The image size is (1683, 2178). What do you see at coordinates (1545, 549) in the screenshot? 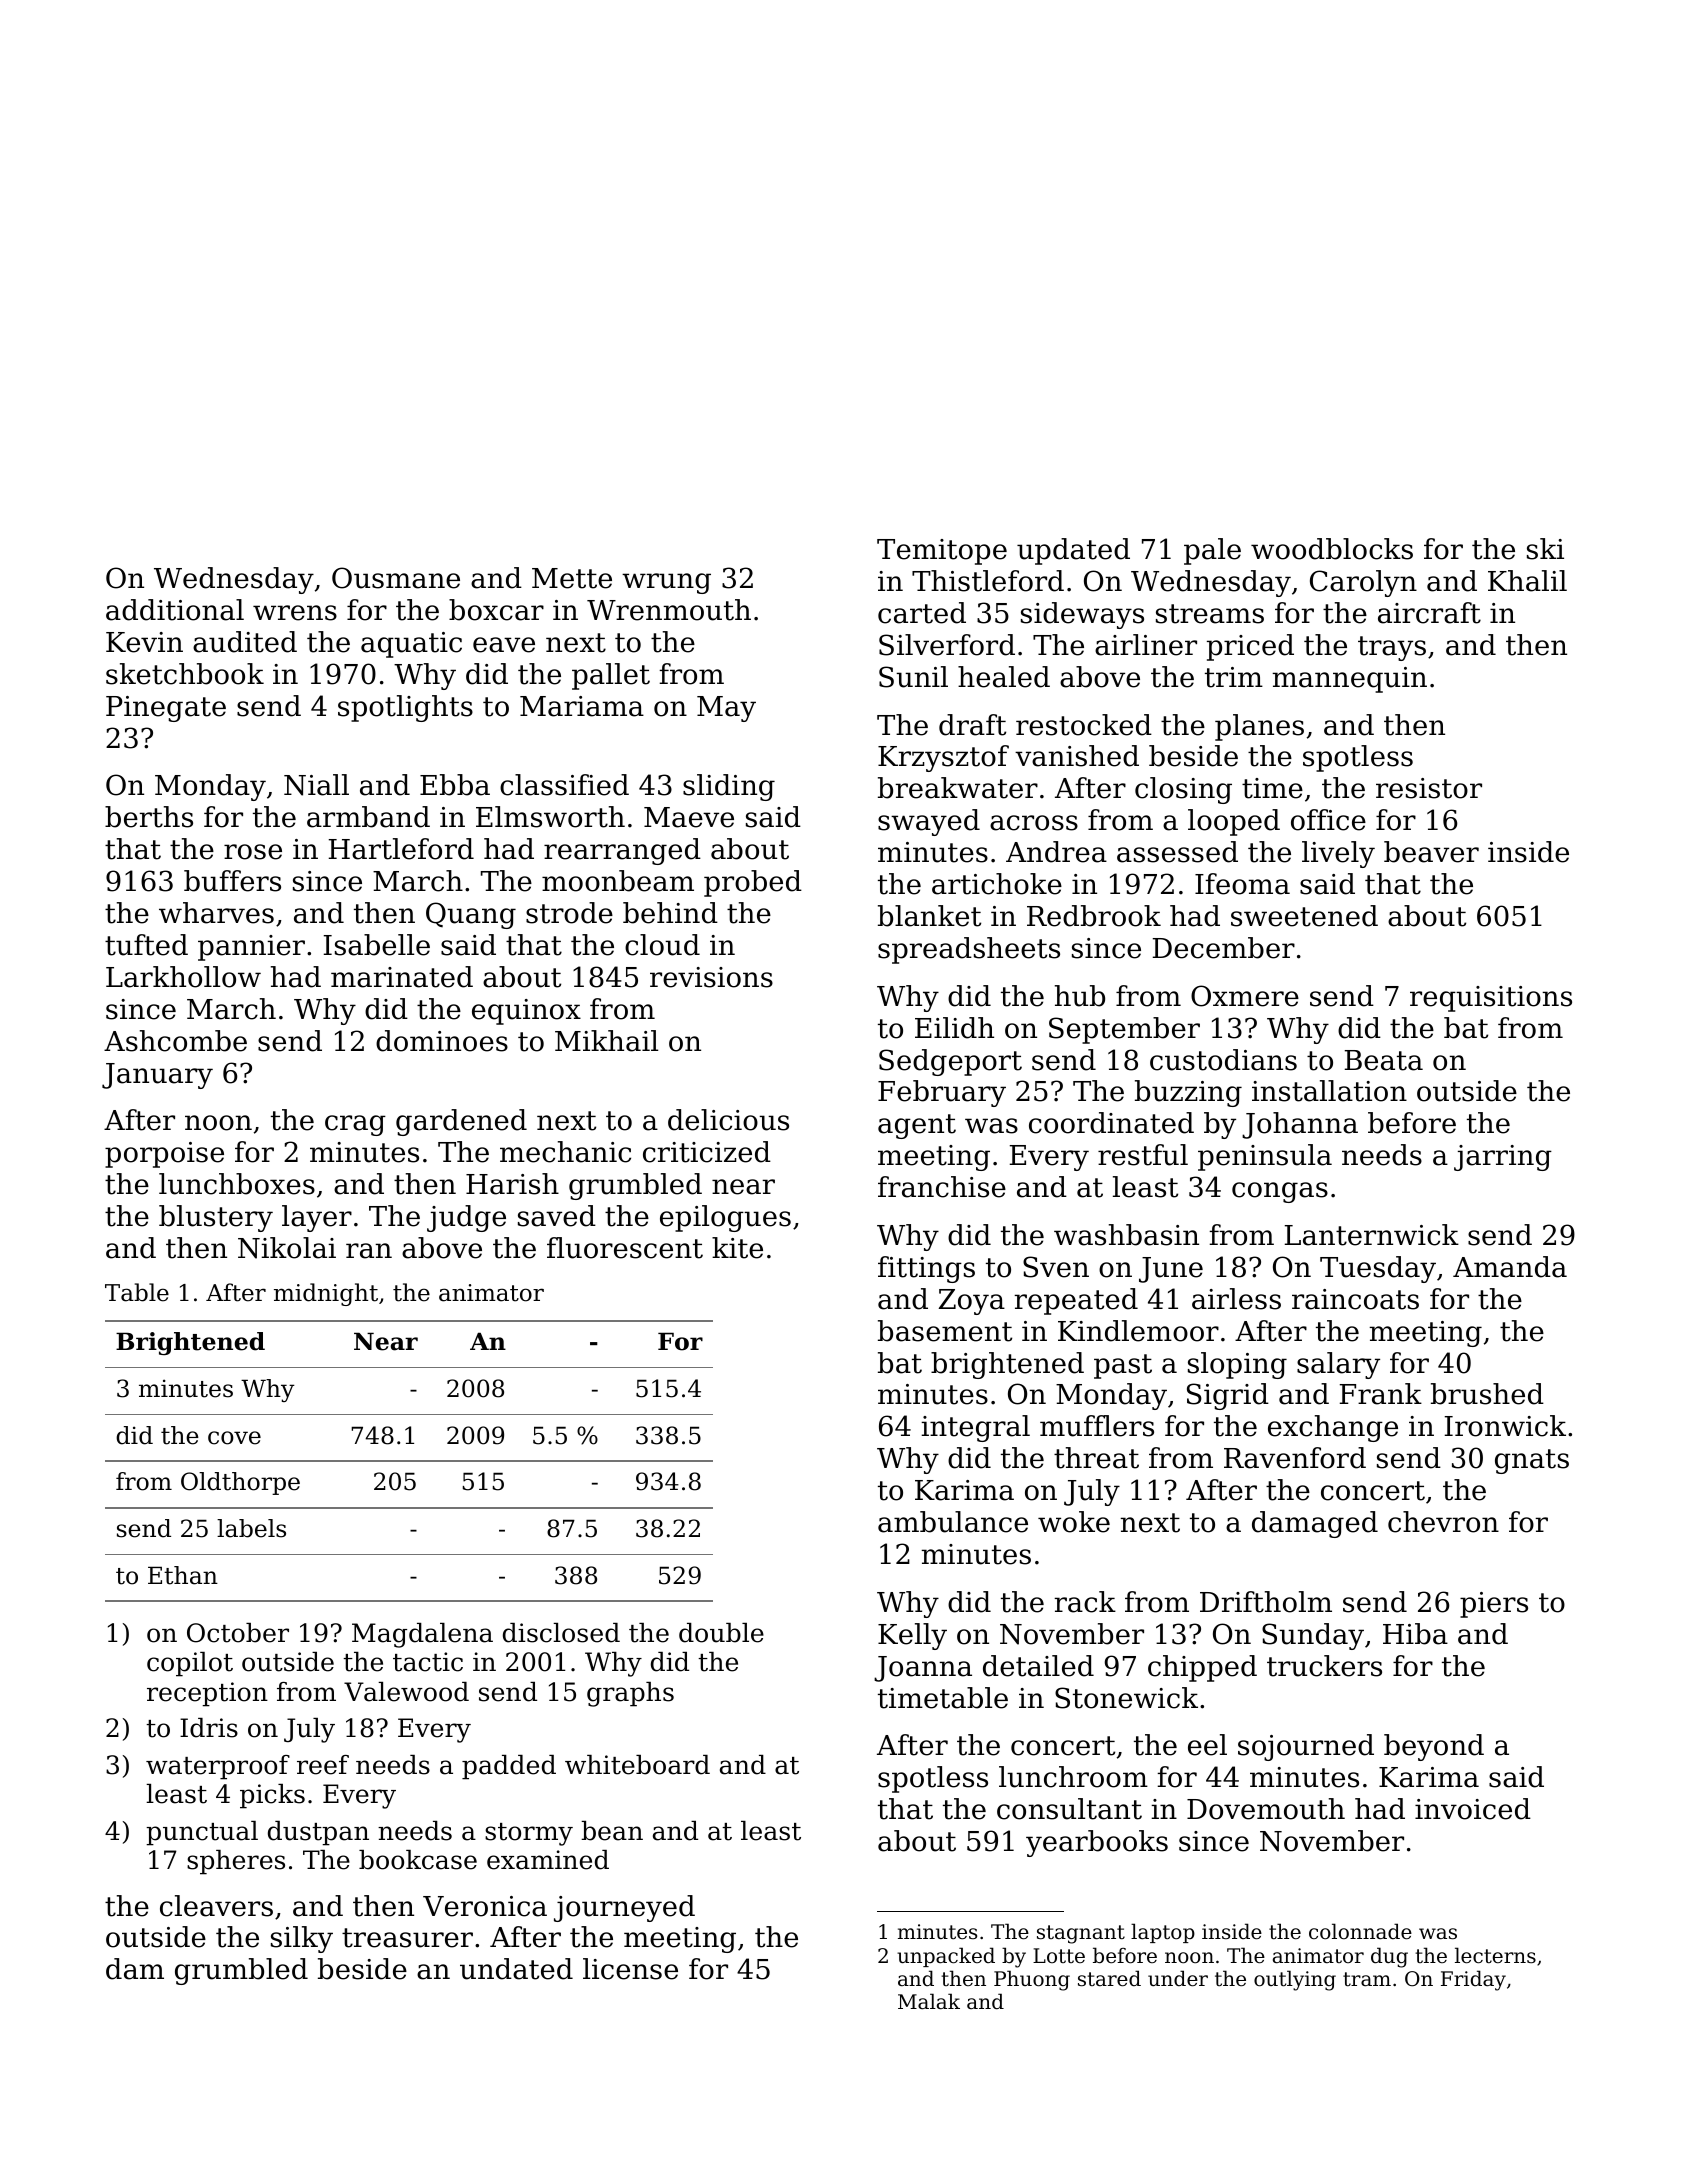
I see `ski` at bounding box center [1545, 549].
